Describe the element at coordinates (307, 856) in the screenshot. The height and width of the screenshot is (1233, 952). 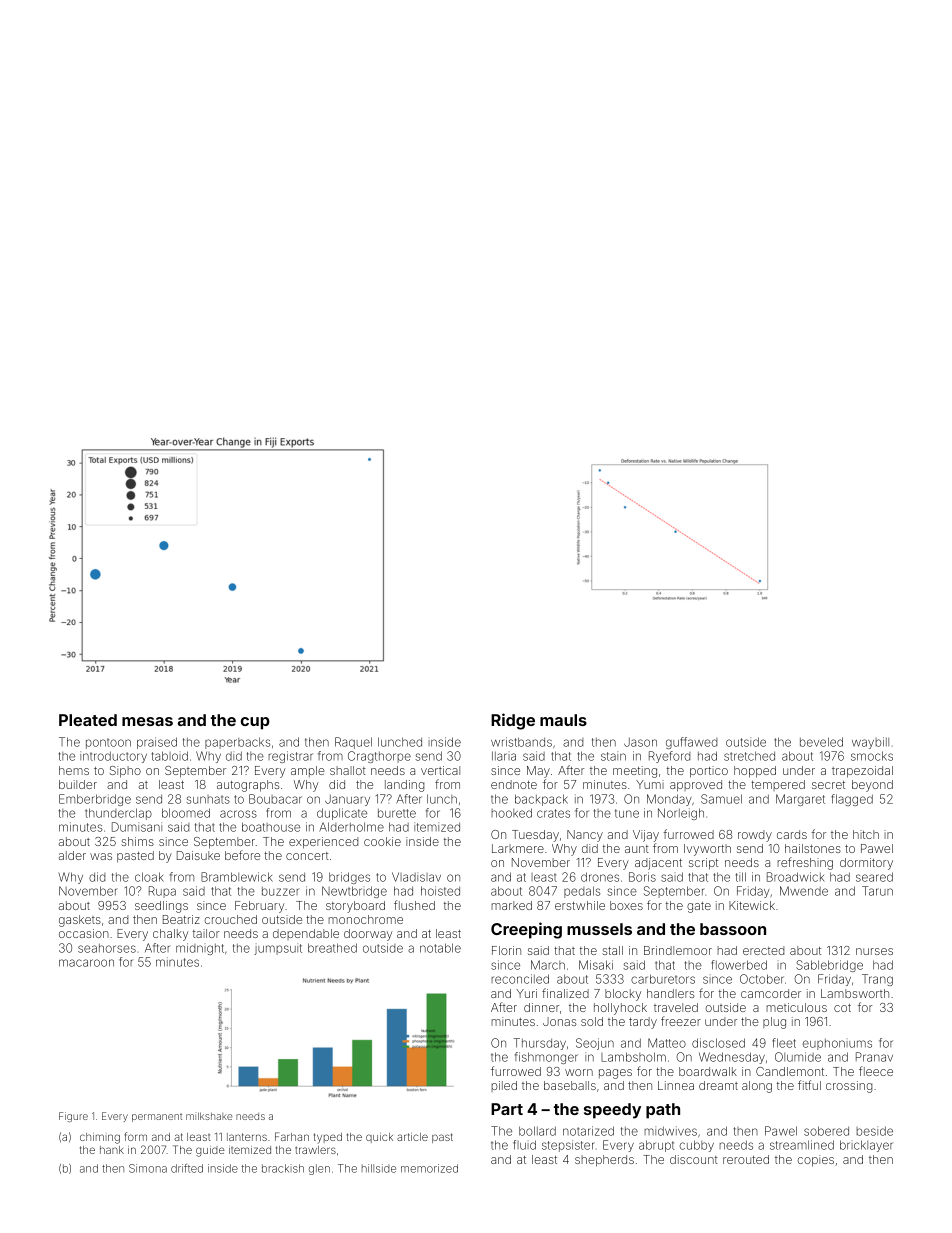
I see `concert` at that location.
